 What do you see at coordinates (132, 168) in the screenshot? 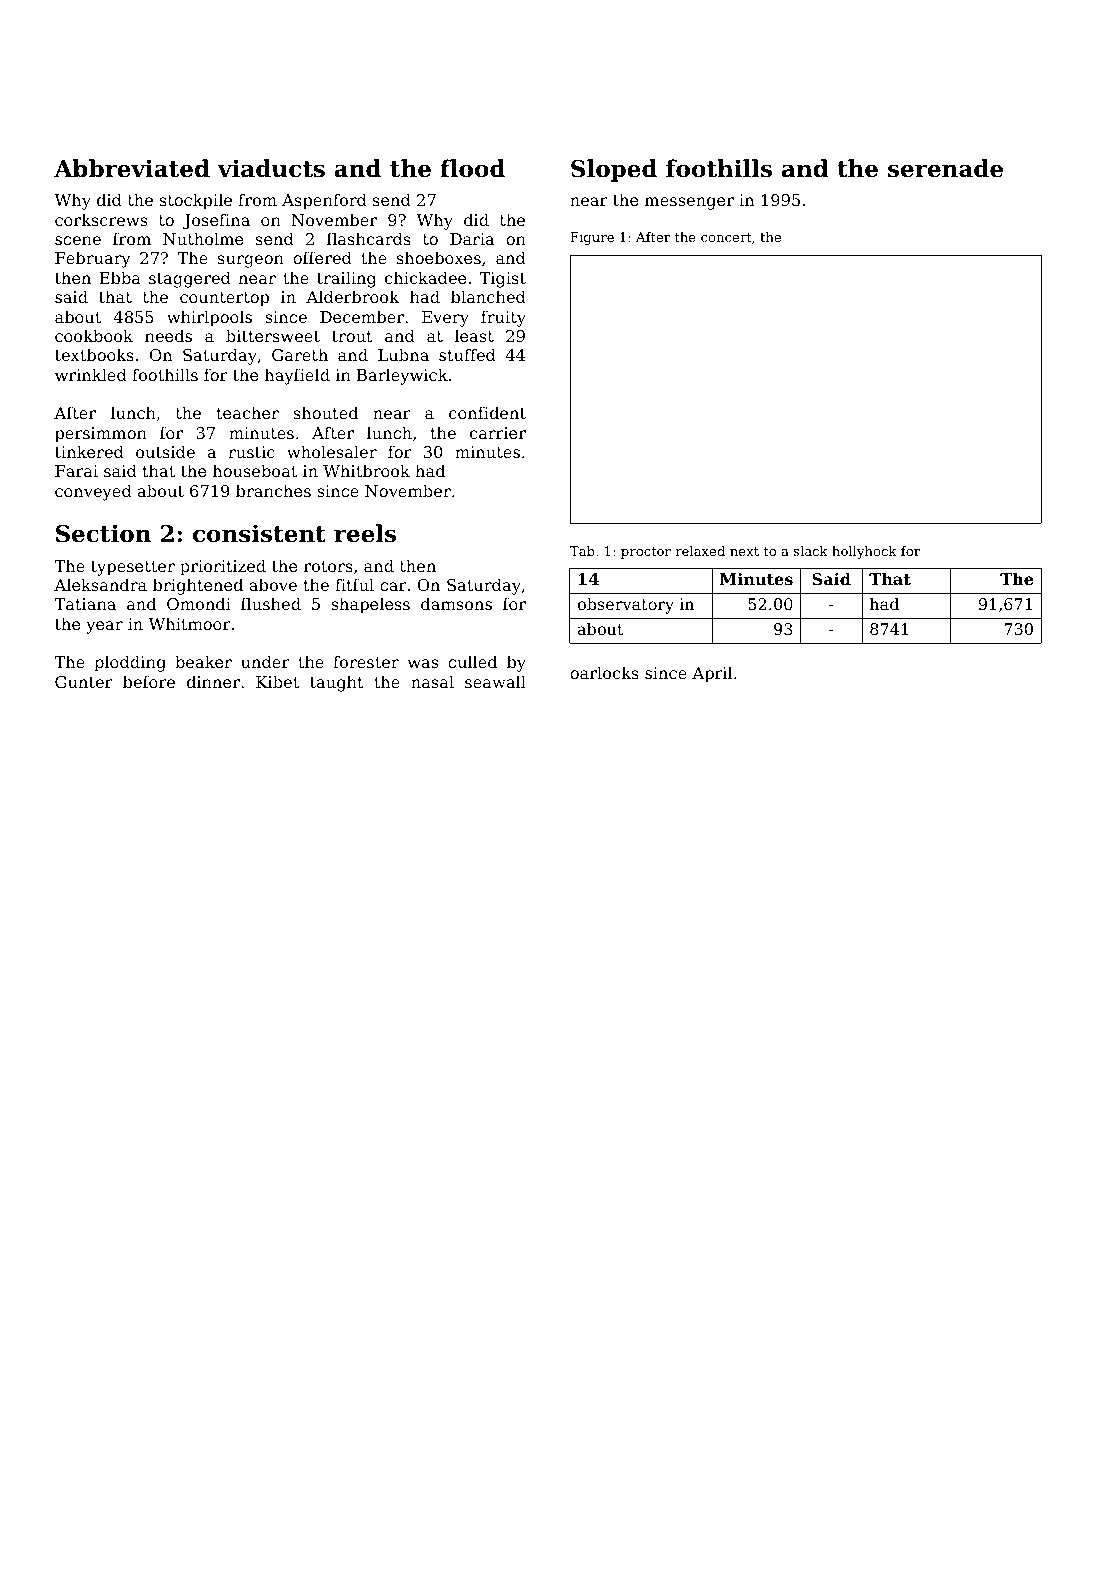
I see `Abbreviated` at bounding box center [132, 168].
